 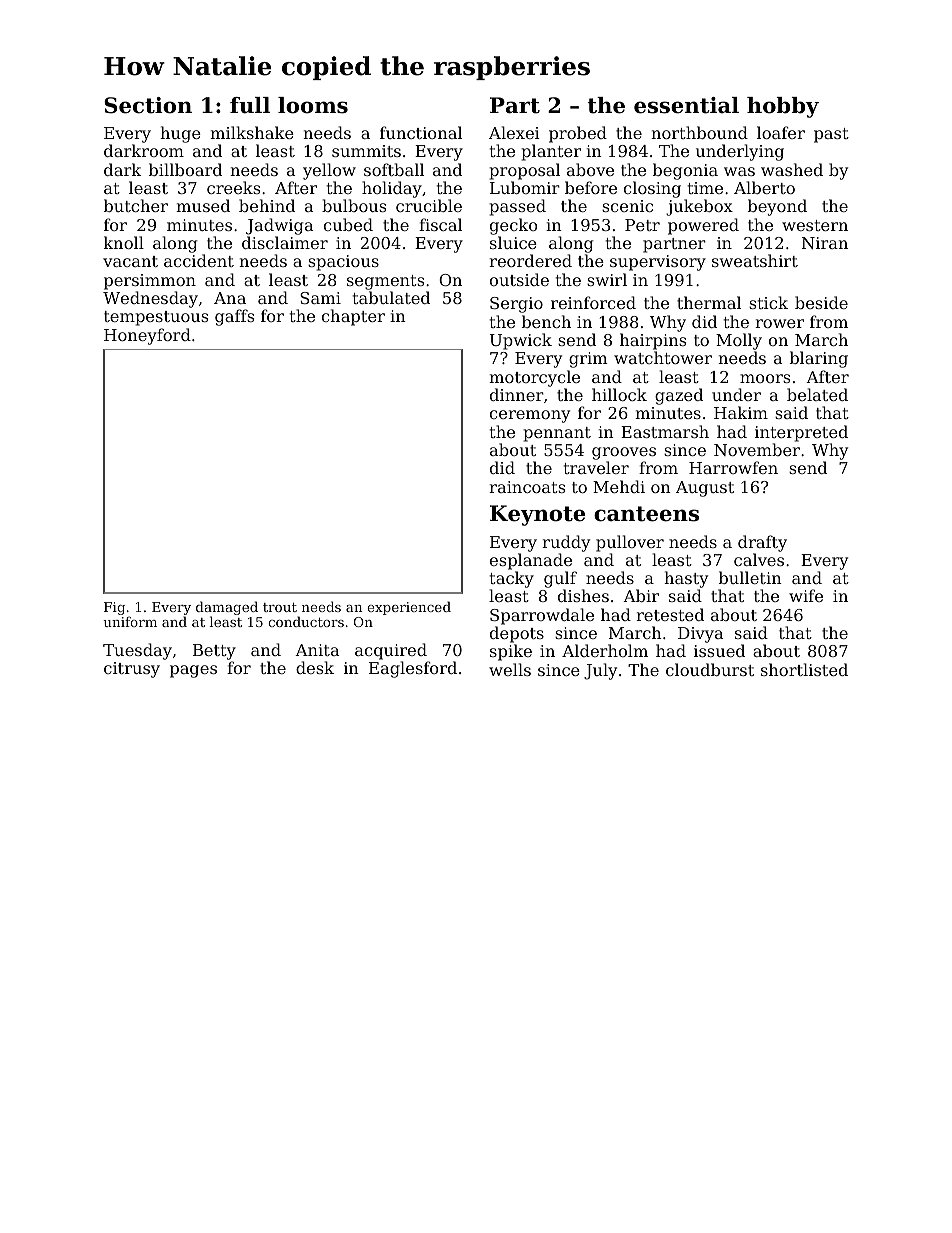 I want to click on Section, so click(x=148, y=105).
